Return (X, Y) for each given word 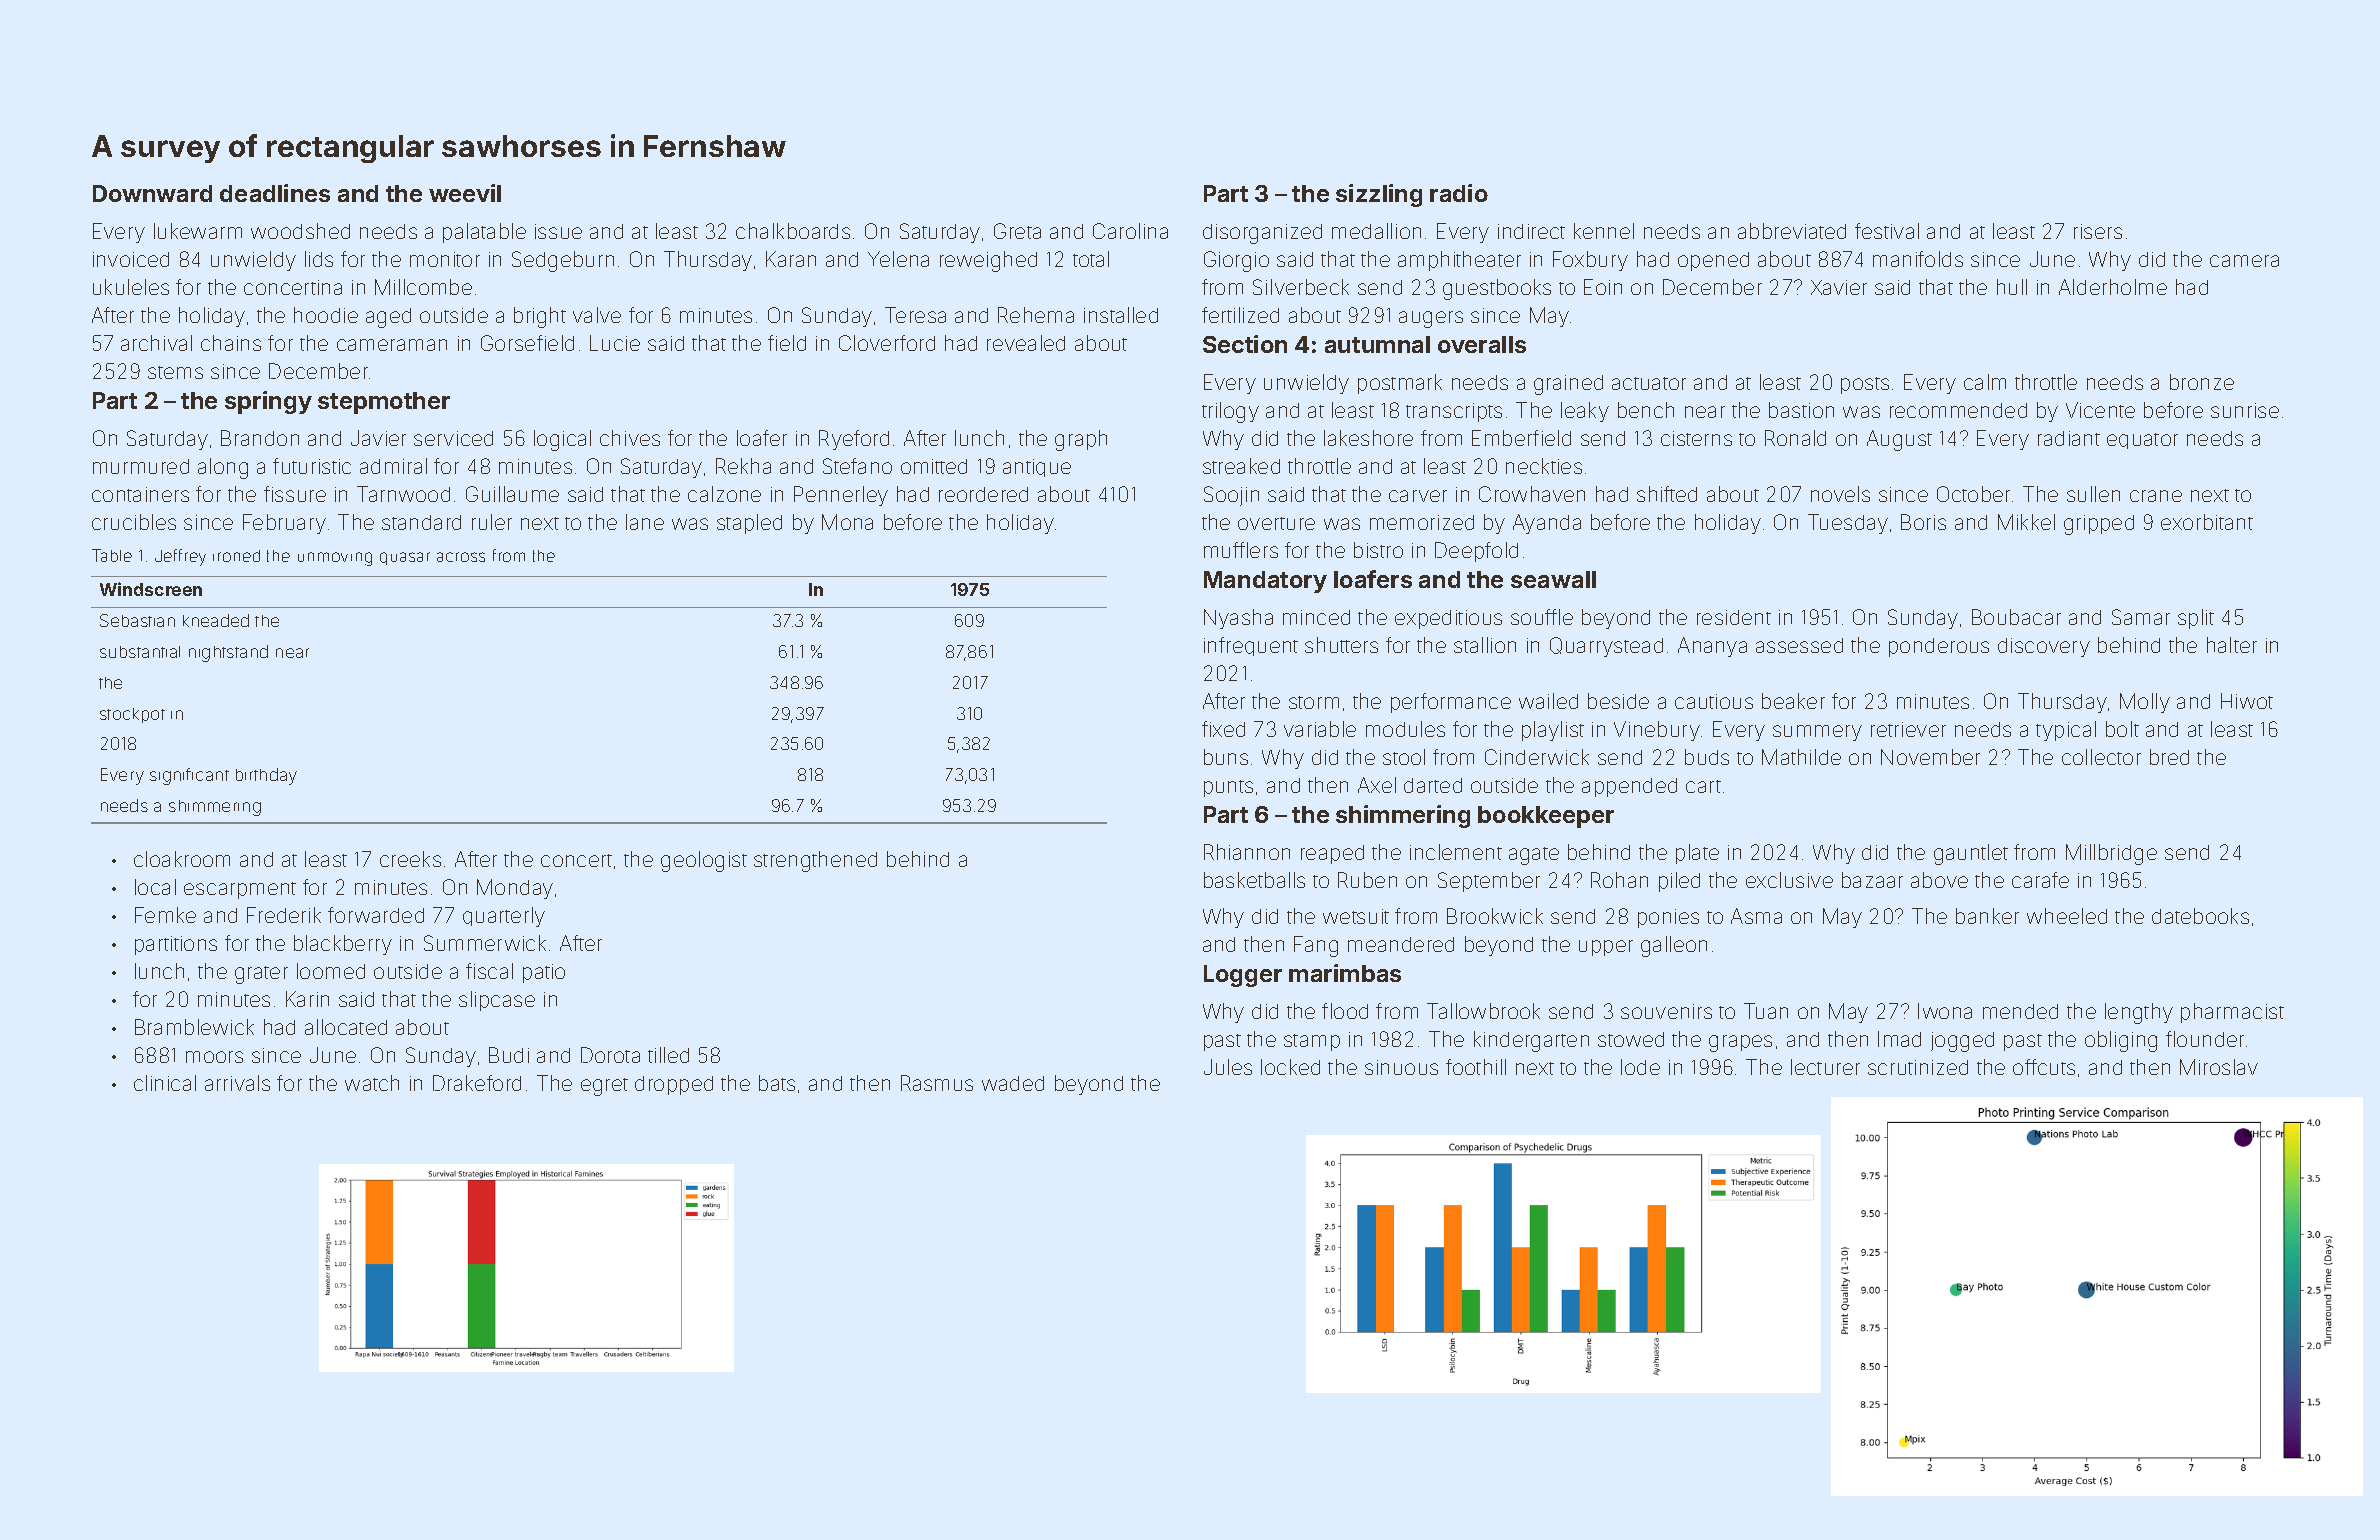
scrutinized (1918, 1067)
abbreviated (1792, 231)
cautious (1714, 701)
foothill (1476, 1067)
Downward (152, 193)
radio (1459, 193)
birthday (266, 776)
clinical (165, 1083)
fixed (1223, 729)
